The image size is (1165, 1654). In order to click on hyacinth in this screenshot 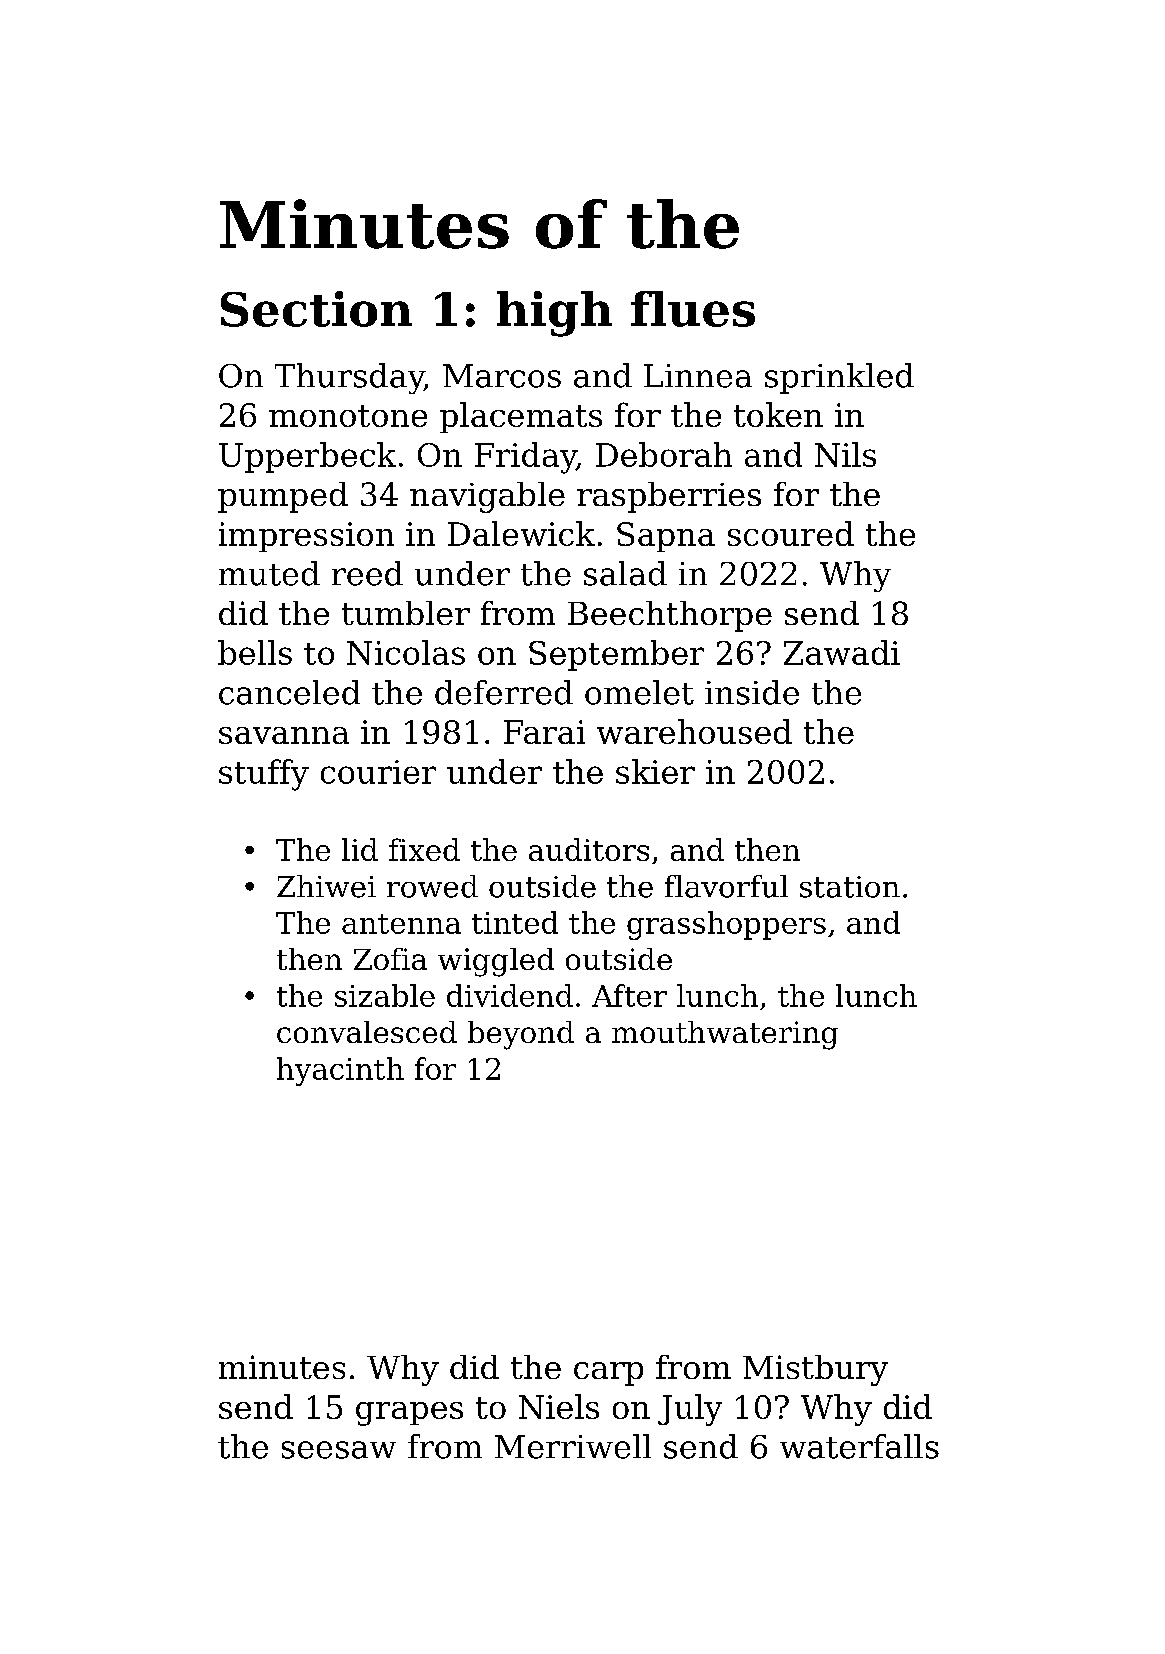, I will do `click(340, 1071)`.
